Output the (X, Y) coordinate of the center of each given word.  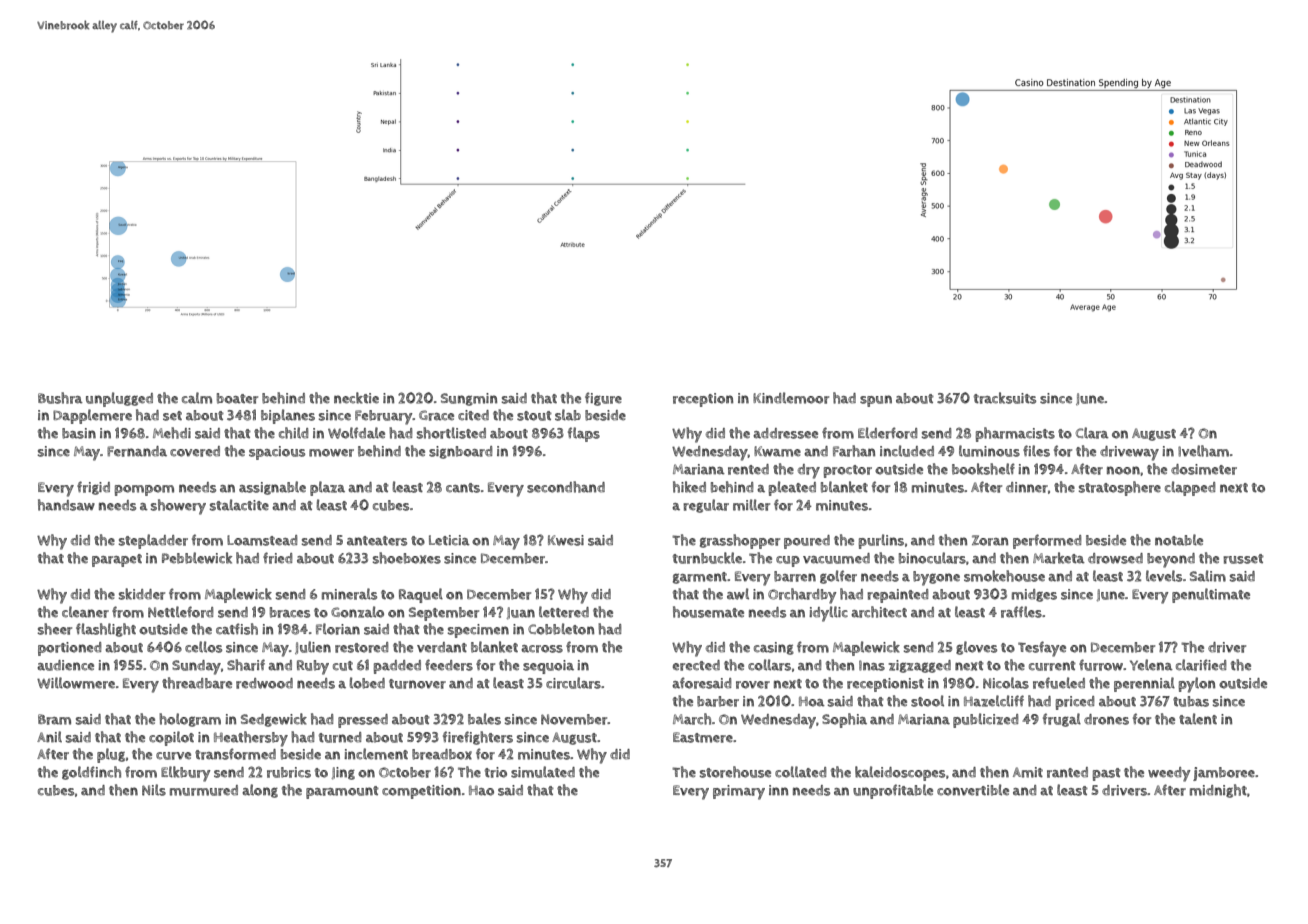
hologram (190, 720)
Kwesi (566, 540)
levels (1164, 576)
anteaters (377, 541)
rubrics (289, 772)
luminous (989, 451)
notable (1179, 540)
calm (197, 398)
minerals (349, 594)
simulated (543, 772)
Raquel (421, 595)
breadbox (442, 754)
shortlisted (451, 433)
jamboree (1224, 774)
